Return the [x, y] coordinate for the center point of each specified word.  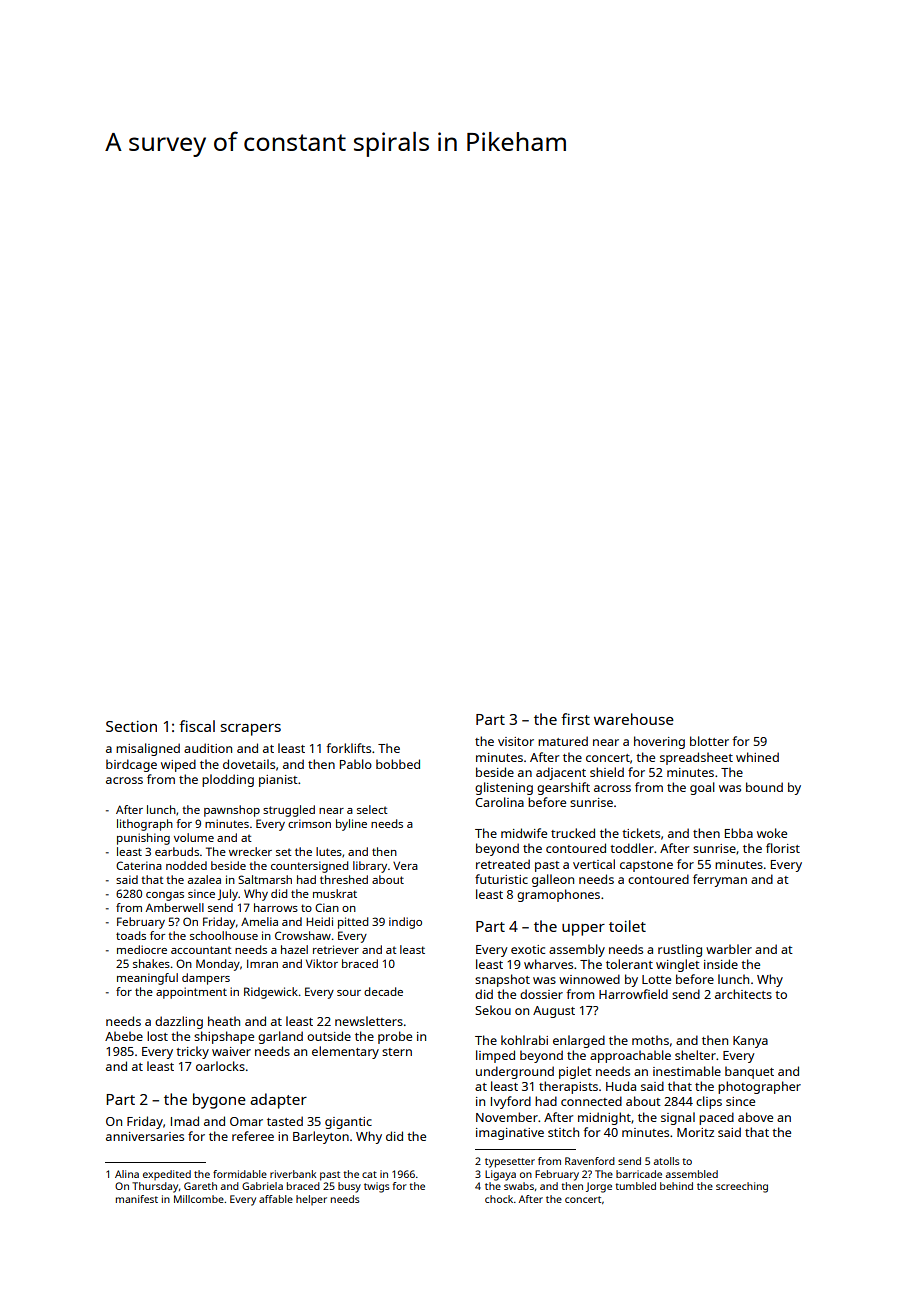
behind [676, 1186]
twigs [377, 1187]
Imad [185, 1121]
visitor [516, 741]
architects [743, 994]
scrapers [251, 730]
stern [397, 1052]
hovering [659, 742]
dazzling [179, 1022]
